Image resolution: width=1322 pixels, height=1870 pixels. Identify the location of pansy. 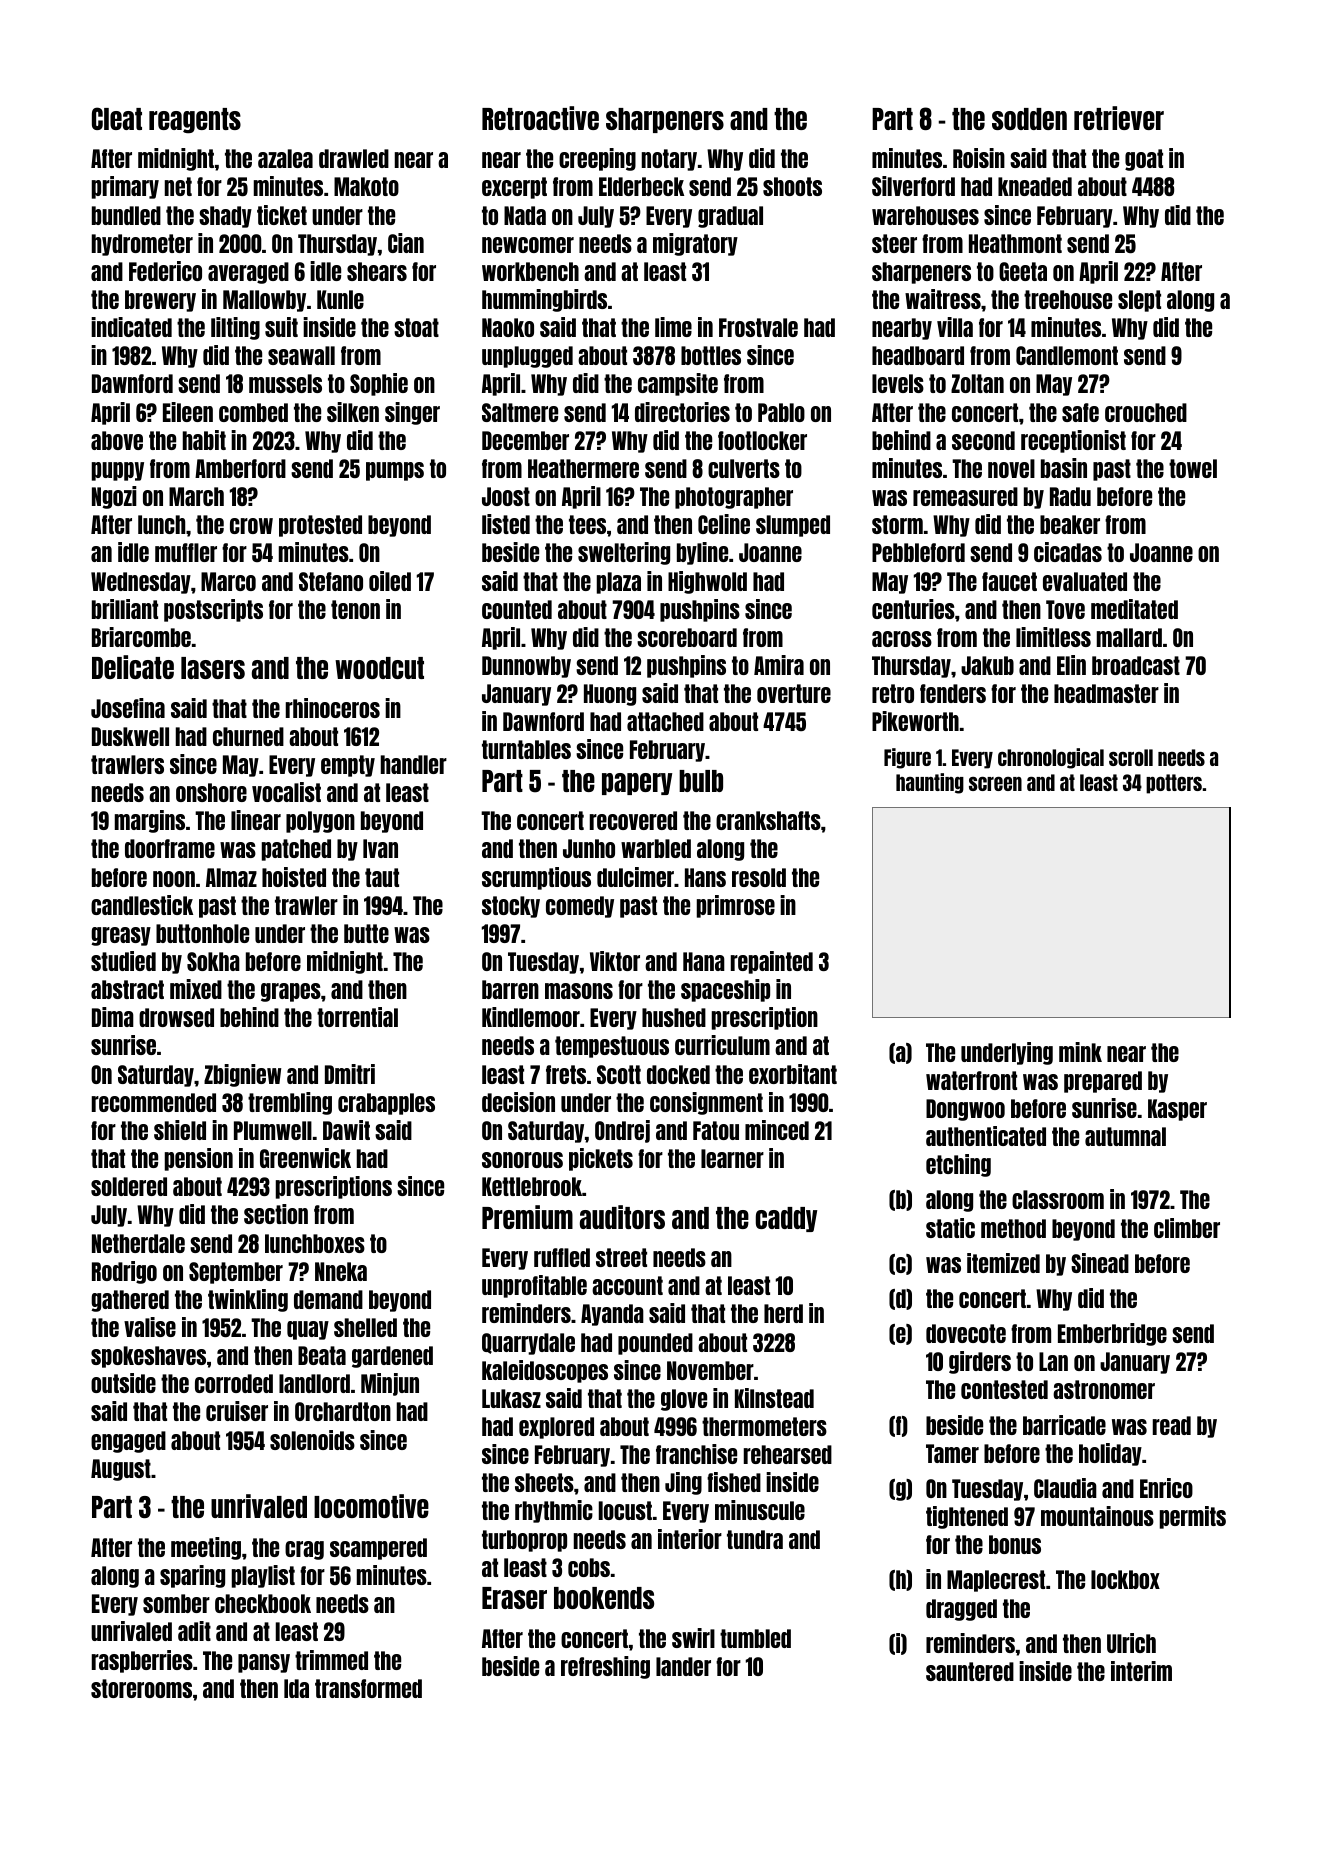
(264, 1663).
